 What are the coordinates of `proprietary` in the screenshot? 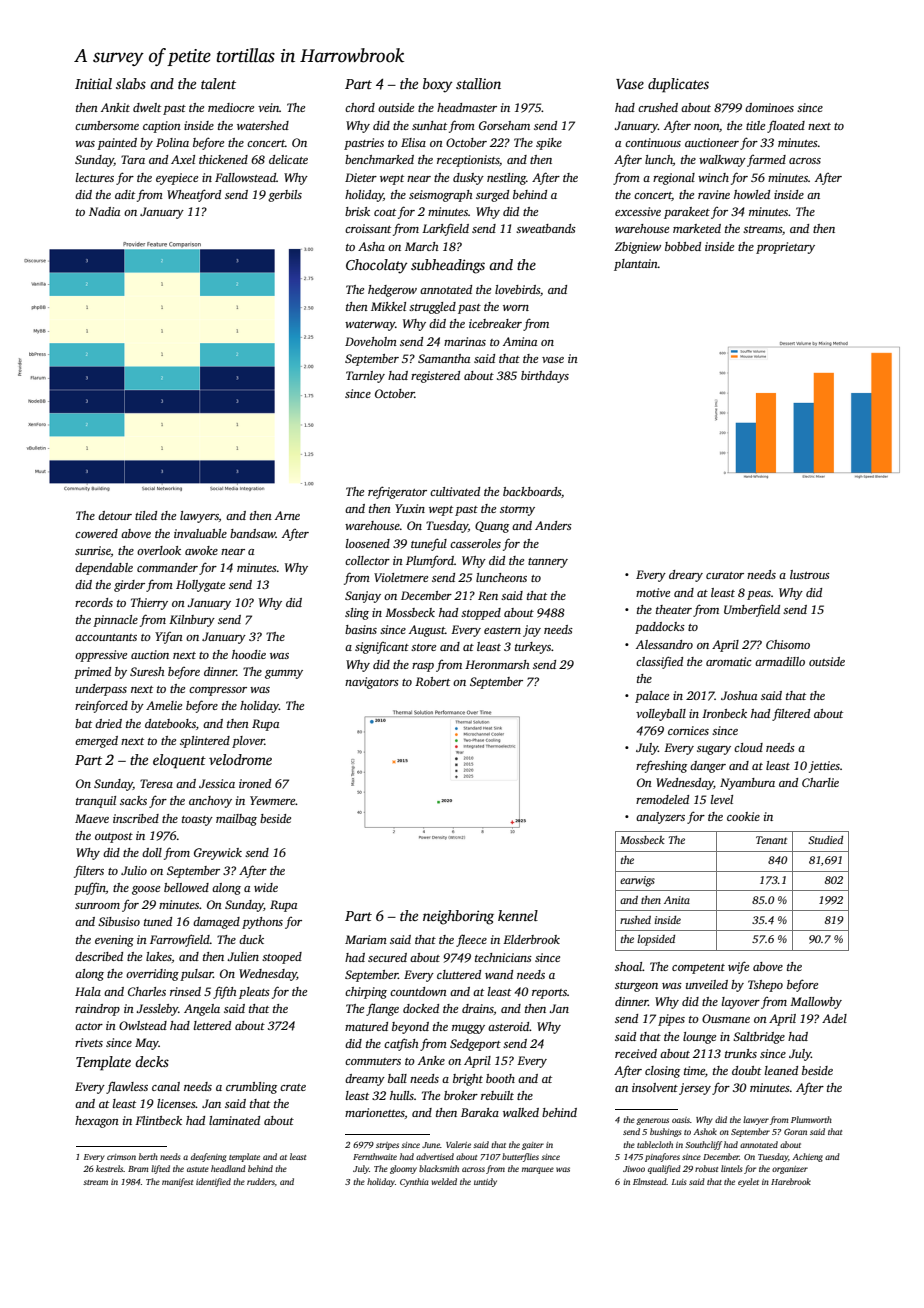 It's located at (785, 248).
